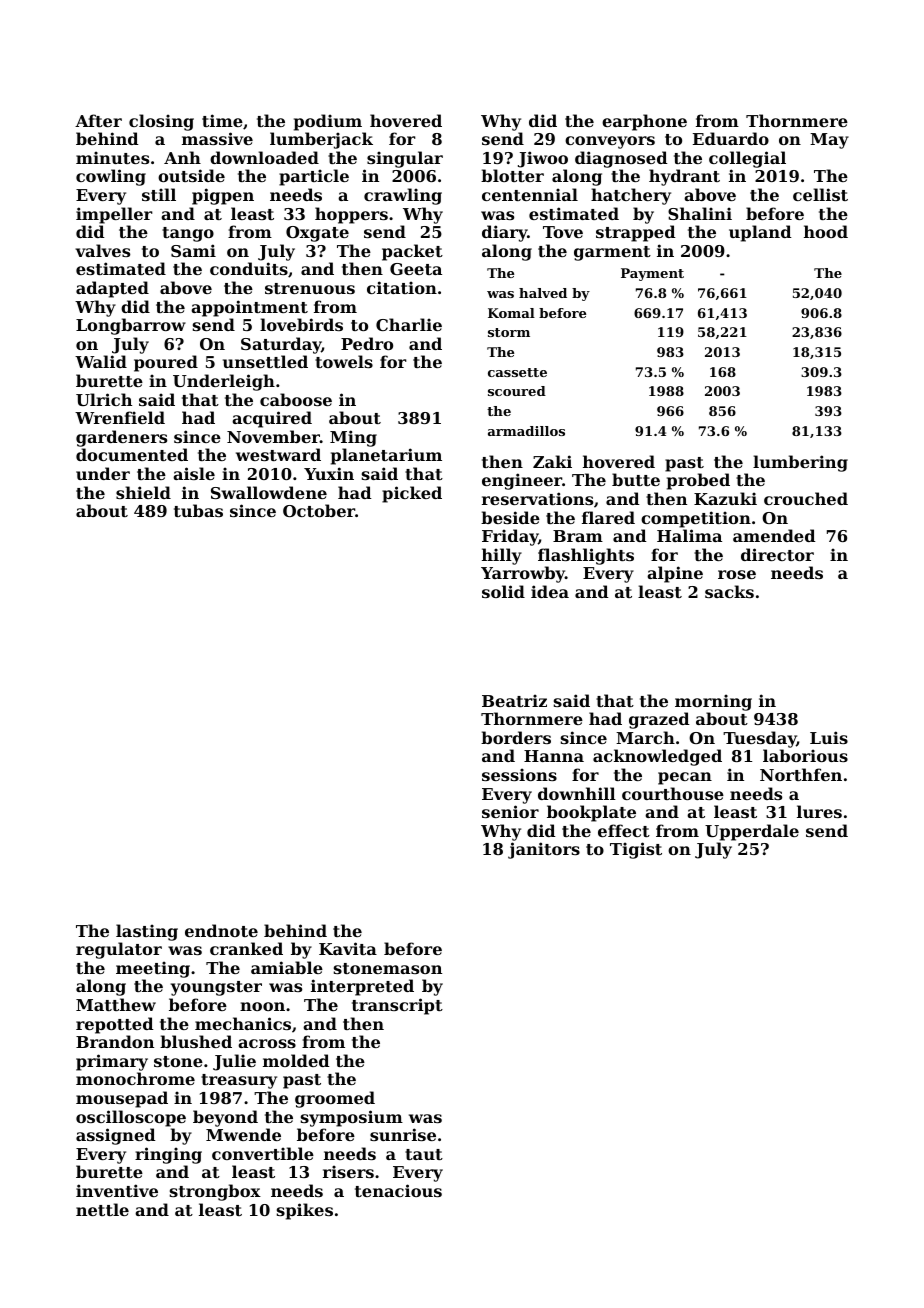 This page has width=924, height=1308. I want to click on sacks, so click(729, 591).
